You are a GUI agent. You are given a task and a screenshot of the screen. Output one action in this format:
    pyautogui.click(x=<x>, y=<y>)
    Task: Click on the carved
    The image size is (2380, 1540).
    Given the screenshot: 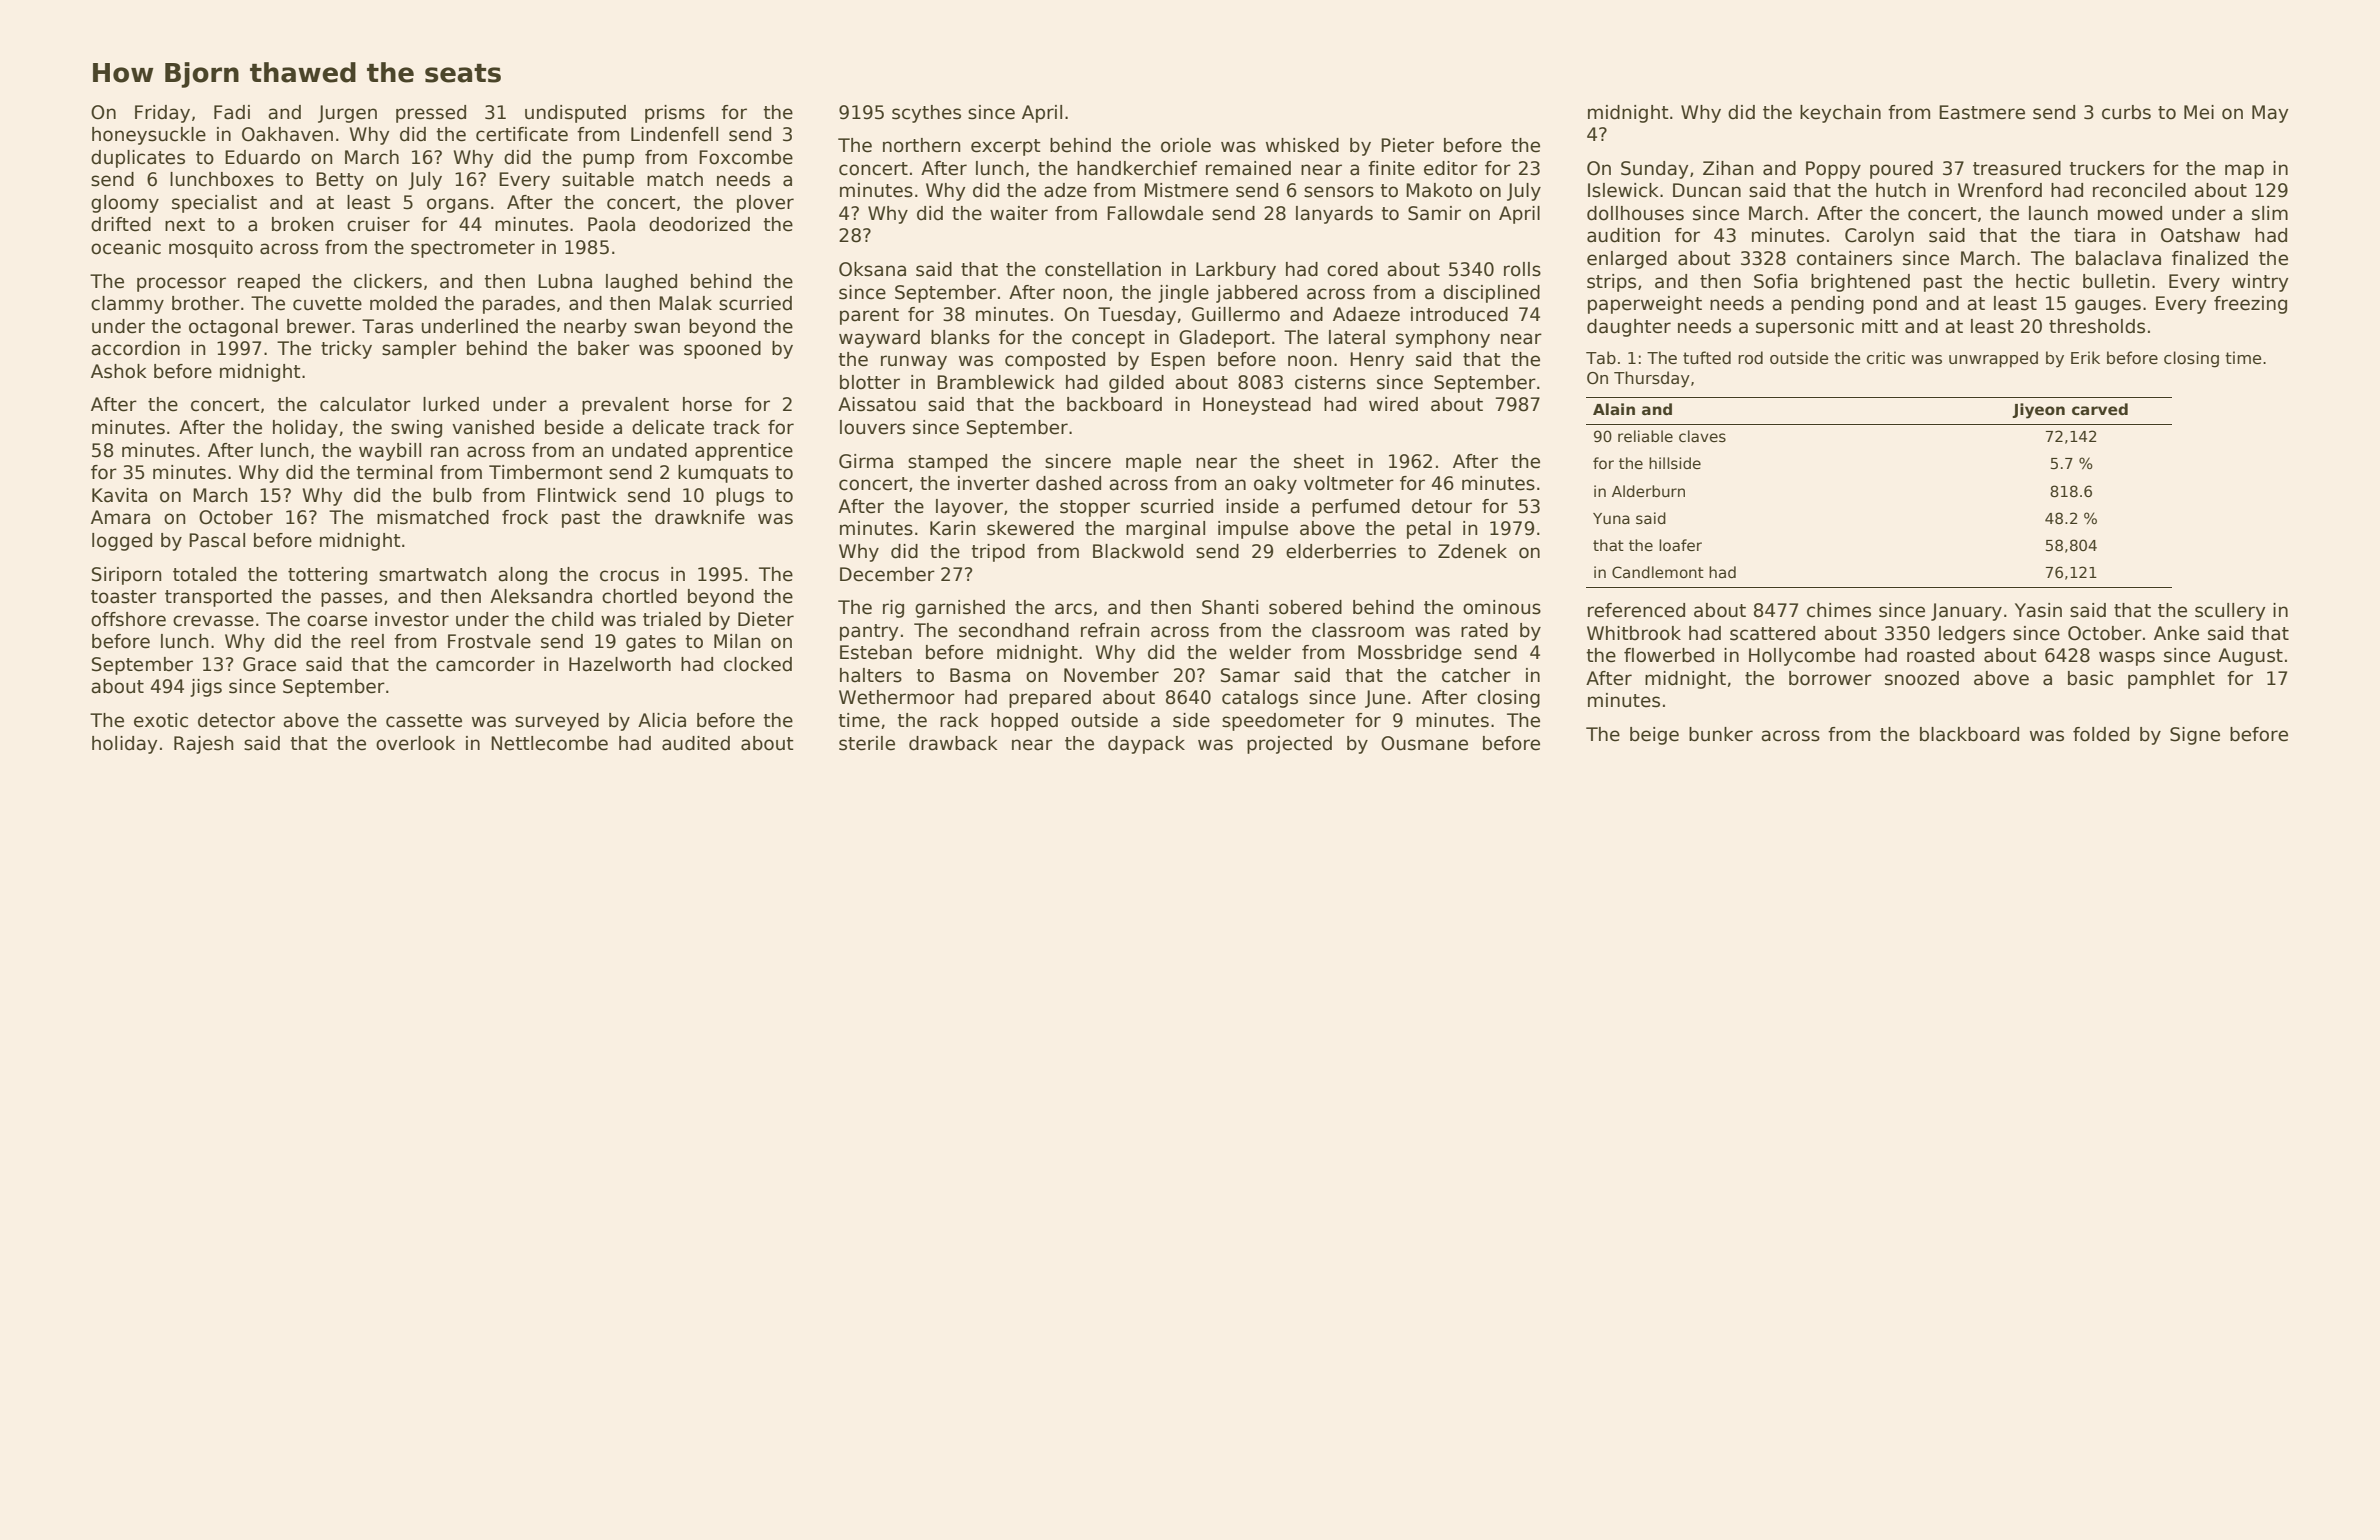 What is the action you would take?
    pyautogui.click(x=2100, y=409)
